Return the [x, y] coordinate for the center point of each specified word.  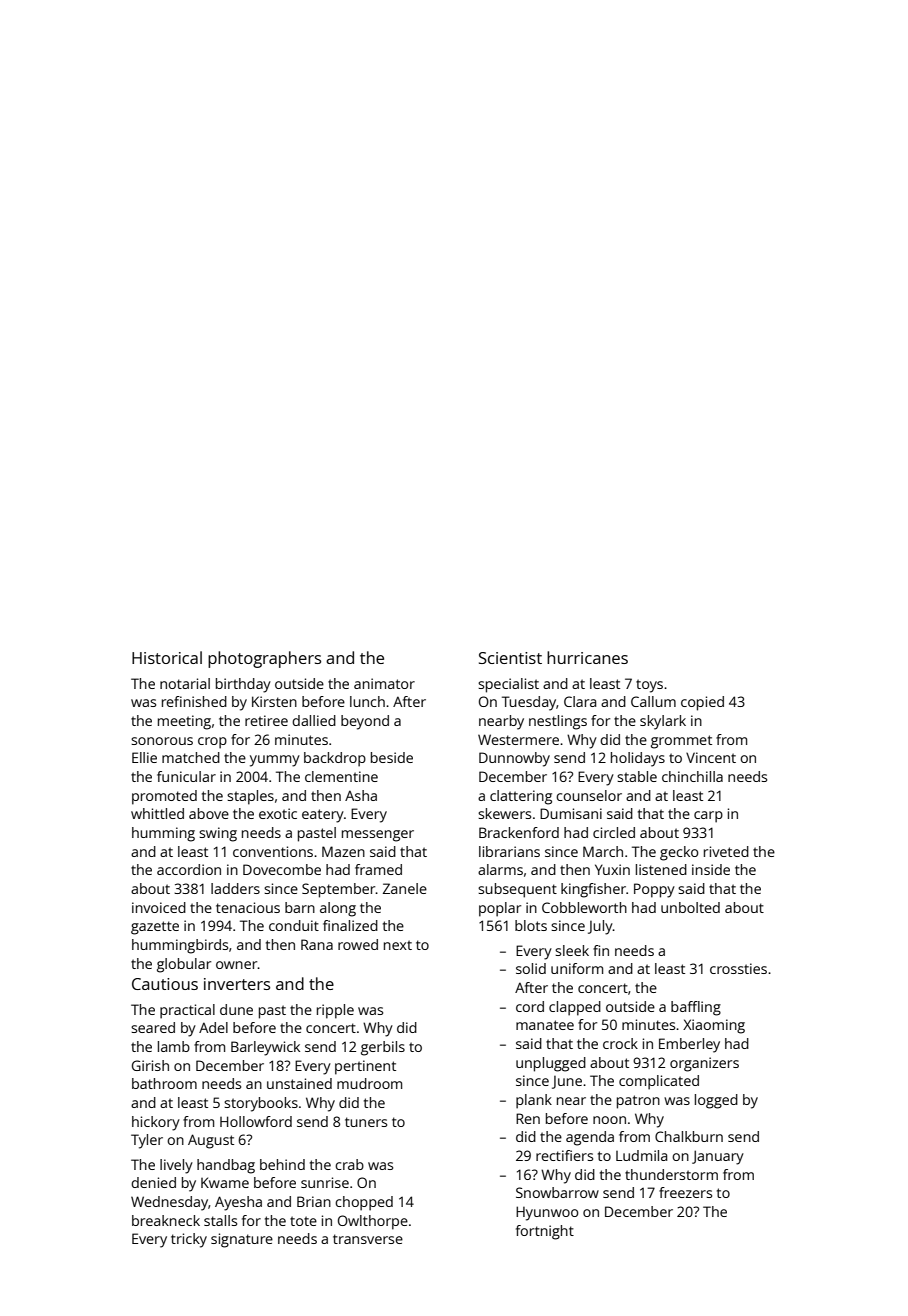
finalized [350, 925]
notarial [185, 683]
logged [716, 1101]
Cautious [165, 984]
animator [384, 683]
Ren [528, 1118]
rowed [358, 944]
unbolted [690, 907]
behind [282, 1164]
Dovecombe [282, 869]
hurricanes [587, 657]
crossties [738, 968]
